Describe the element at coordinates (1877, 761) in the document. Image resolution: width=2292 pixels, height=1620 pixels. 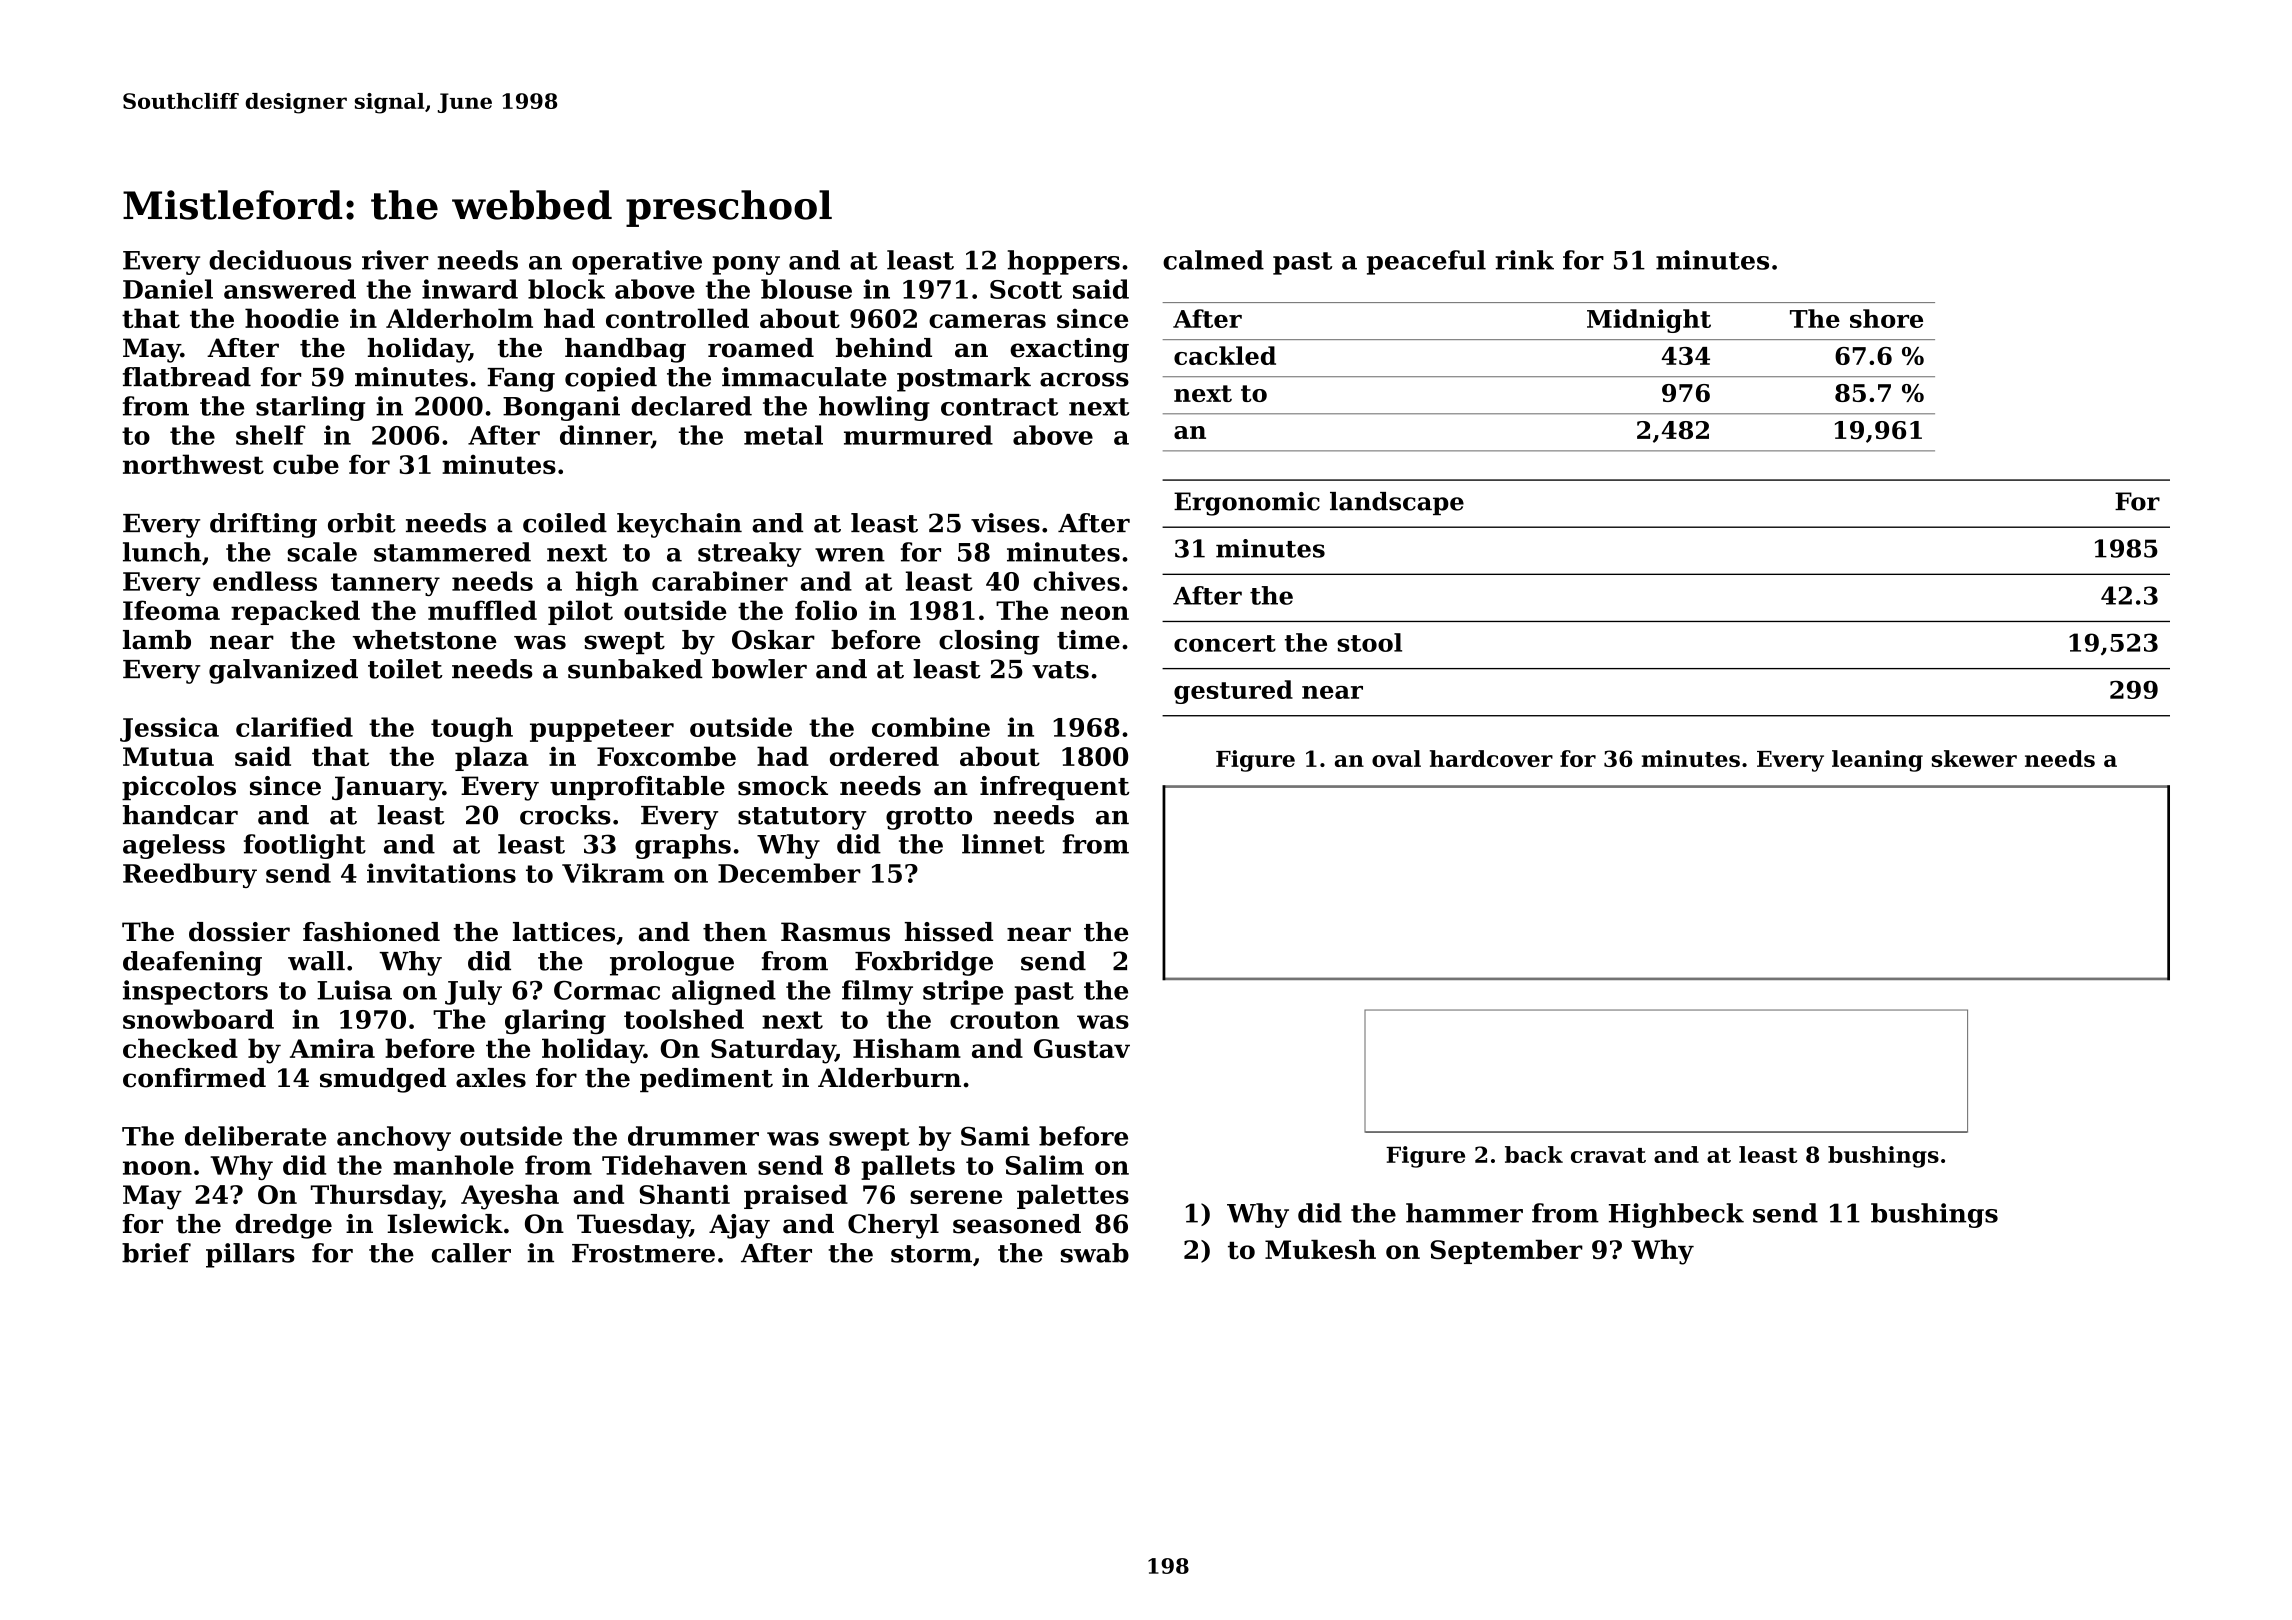
I see `leaning` at that location.
